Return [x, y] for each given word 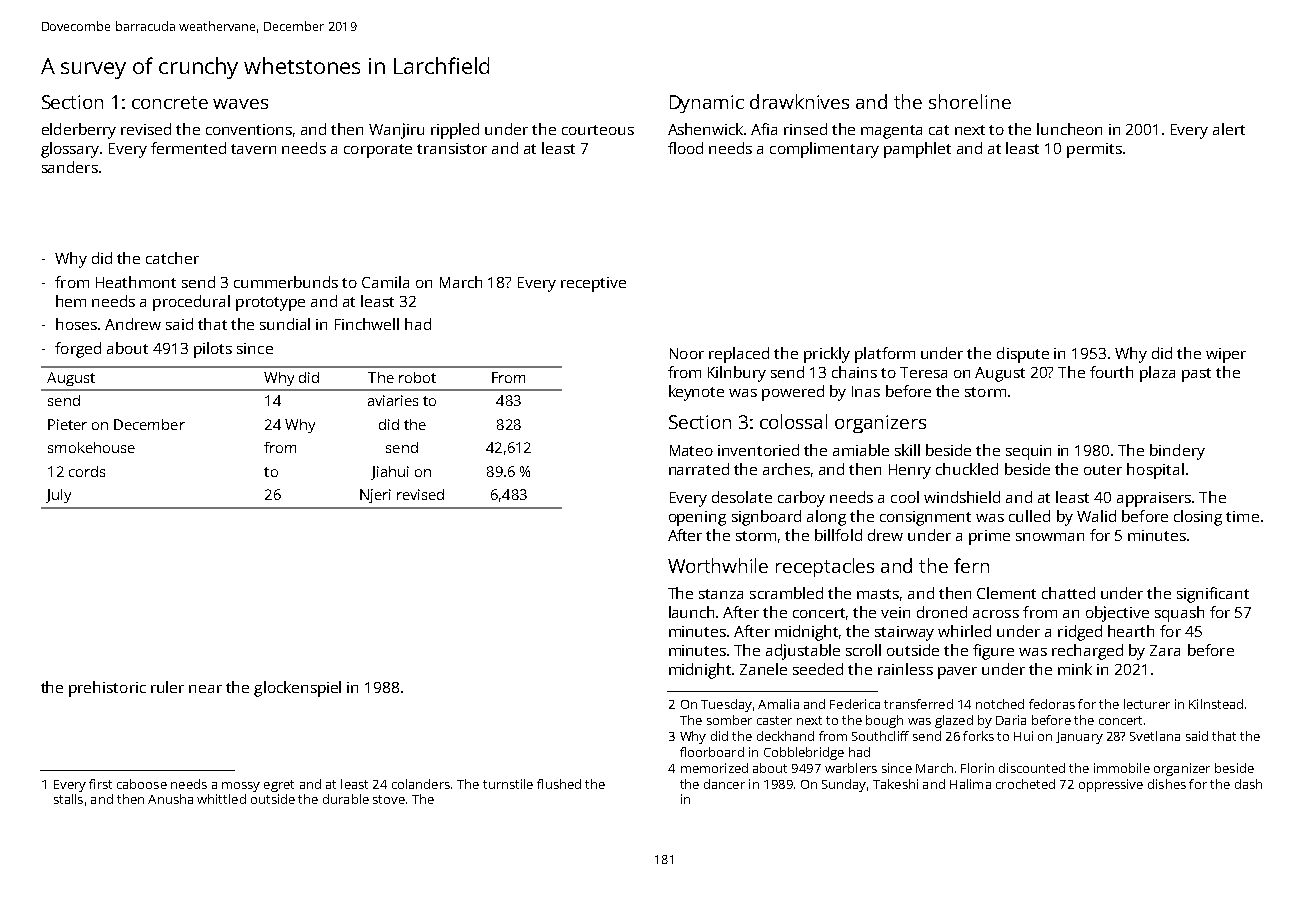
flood [685, 148]
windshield [962, 497]
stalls [68, 799]
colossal [793, 421]
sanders [70, 167]
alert [1229, 129]
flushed [559, 784]
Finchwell [367, 324]
